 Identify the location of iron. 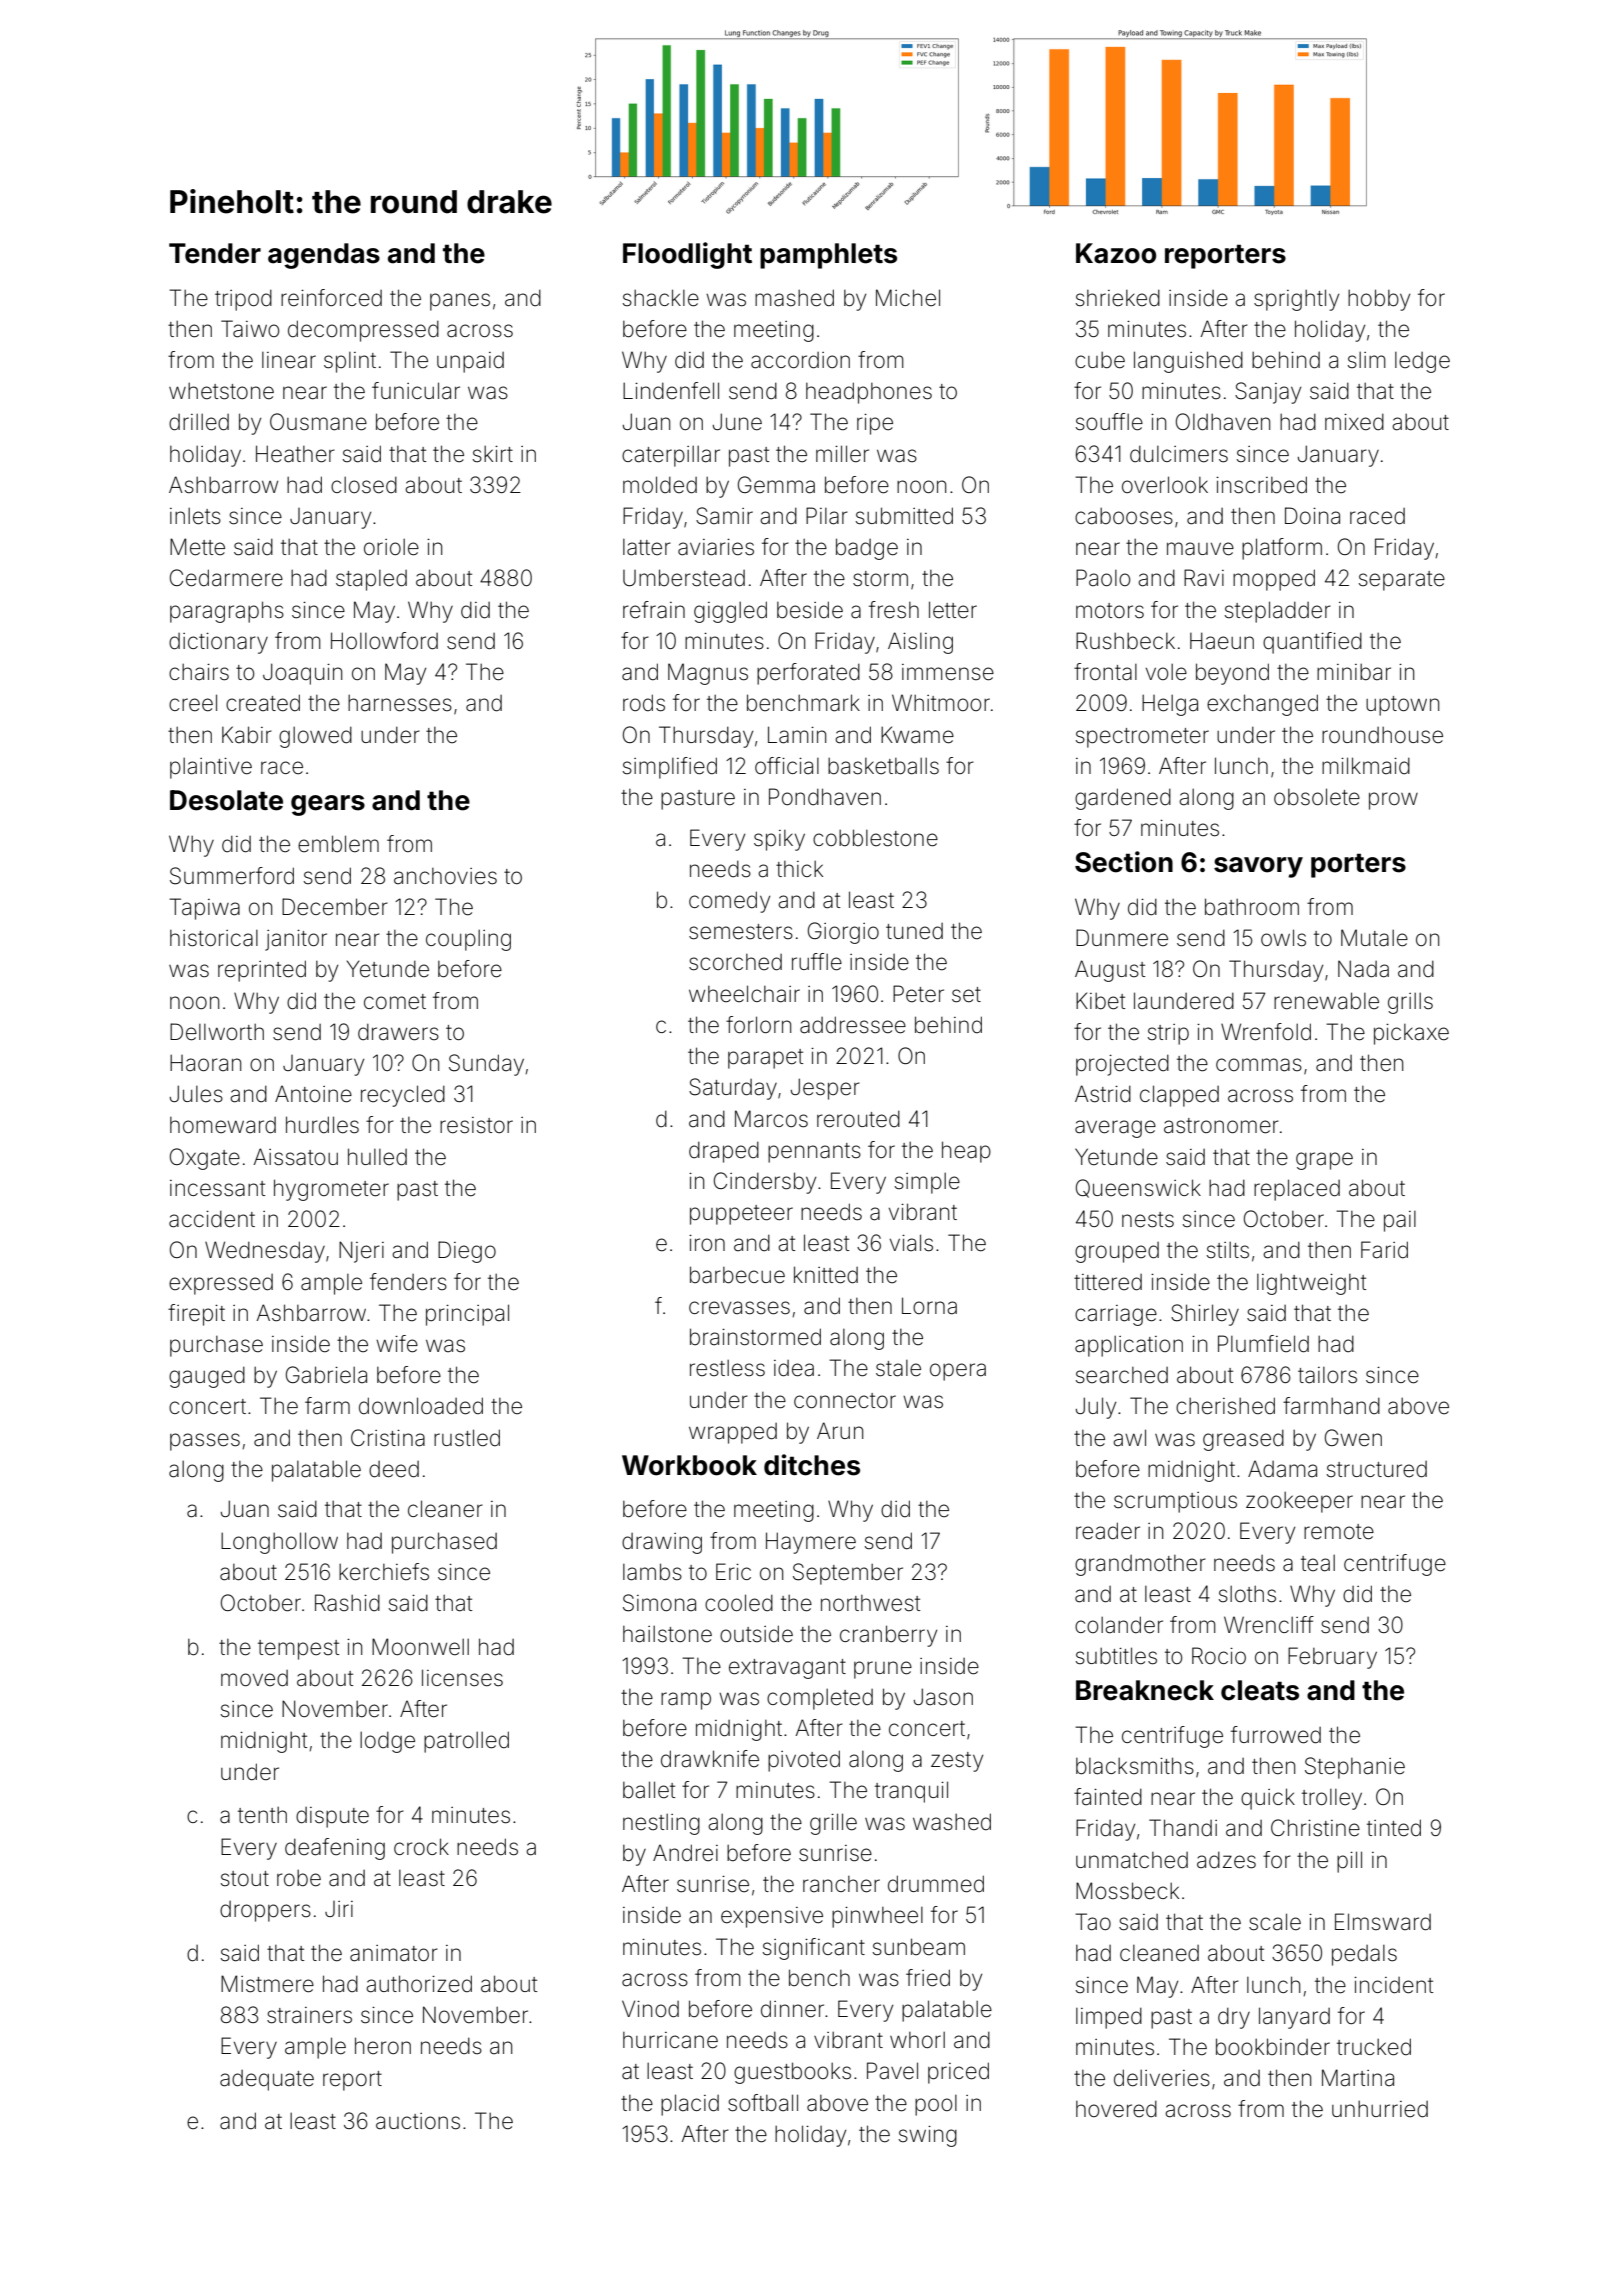
(707, 1243).
